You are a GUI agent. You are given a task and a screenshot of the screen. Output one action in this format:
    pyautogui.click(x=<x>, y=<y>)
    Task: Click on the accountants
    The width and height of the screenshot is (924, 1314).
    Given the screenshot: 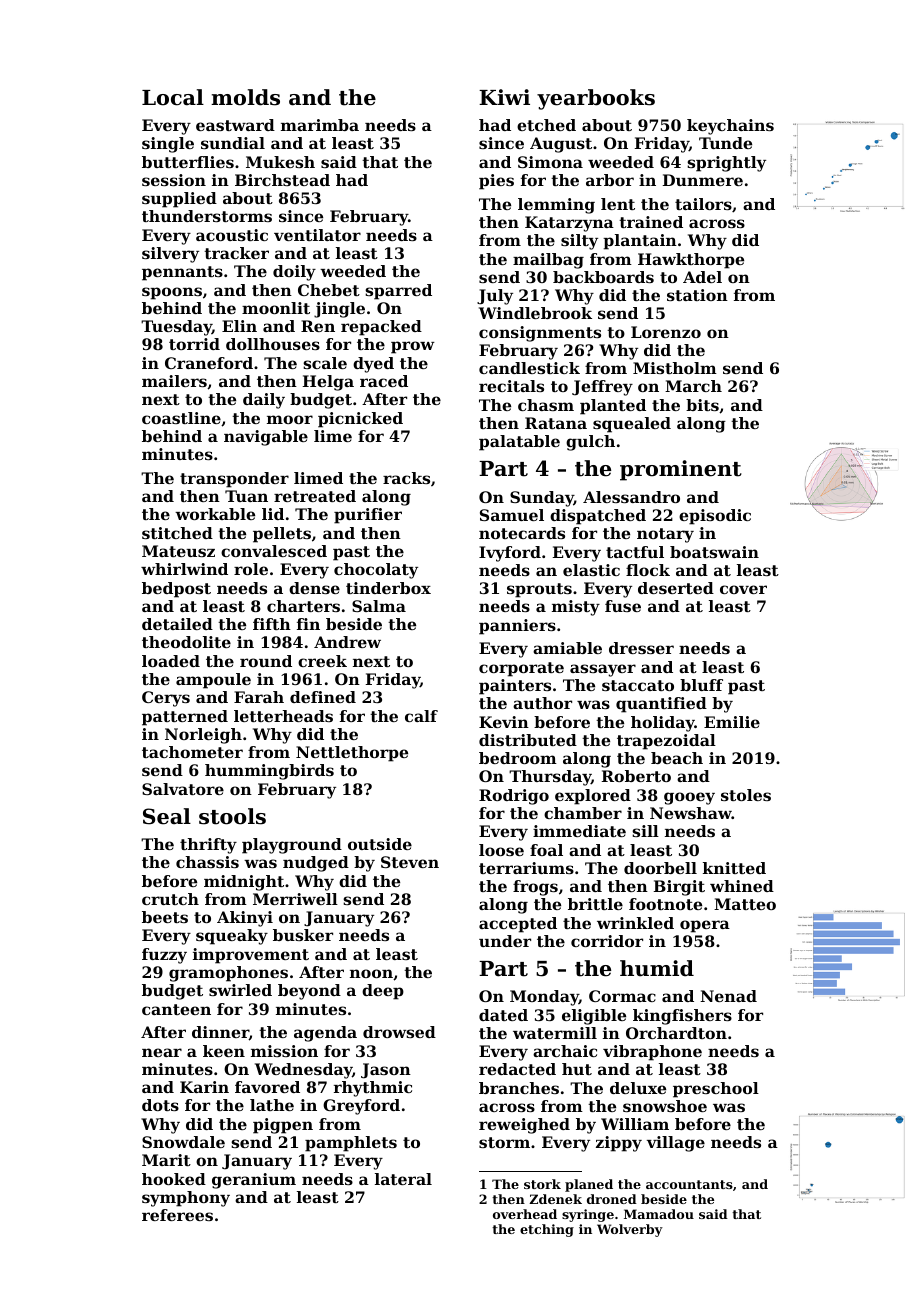 What is the action you would take?
    pyautogui.click(x=689, y=1184)
